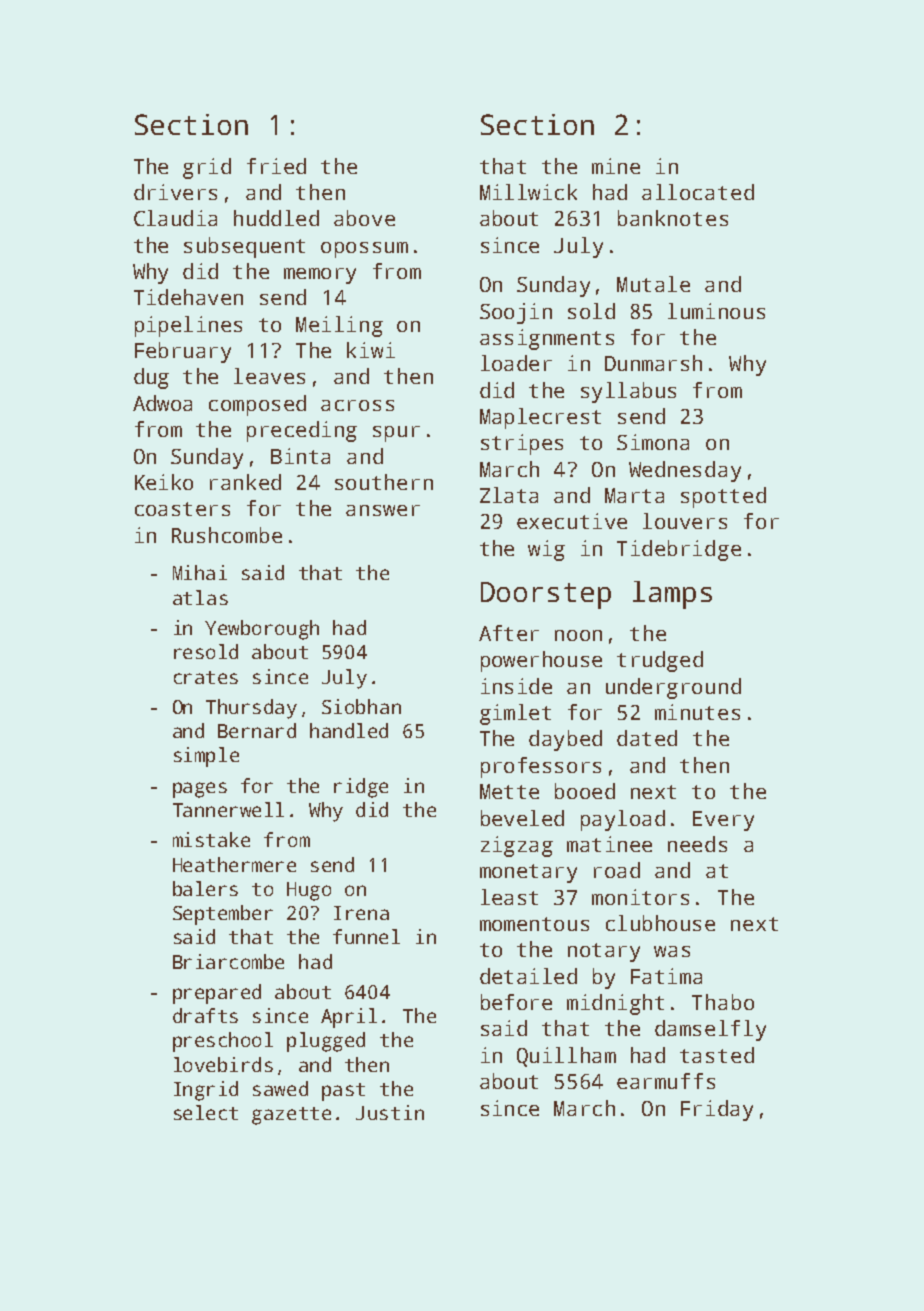 Image resolution: width=924 pixels, height=1311 pixels. I want to click on Siobhan, so click(361, 706).
